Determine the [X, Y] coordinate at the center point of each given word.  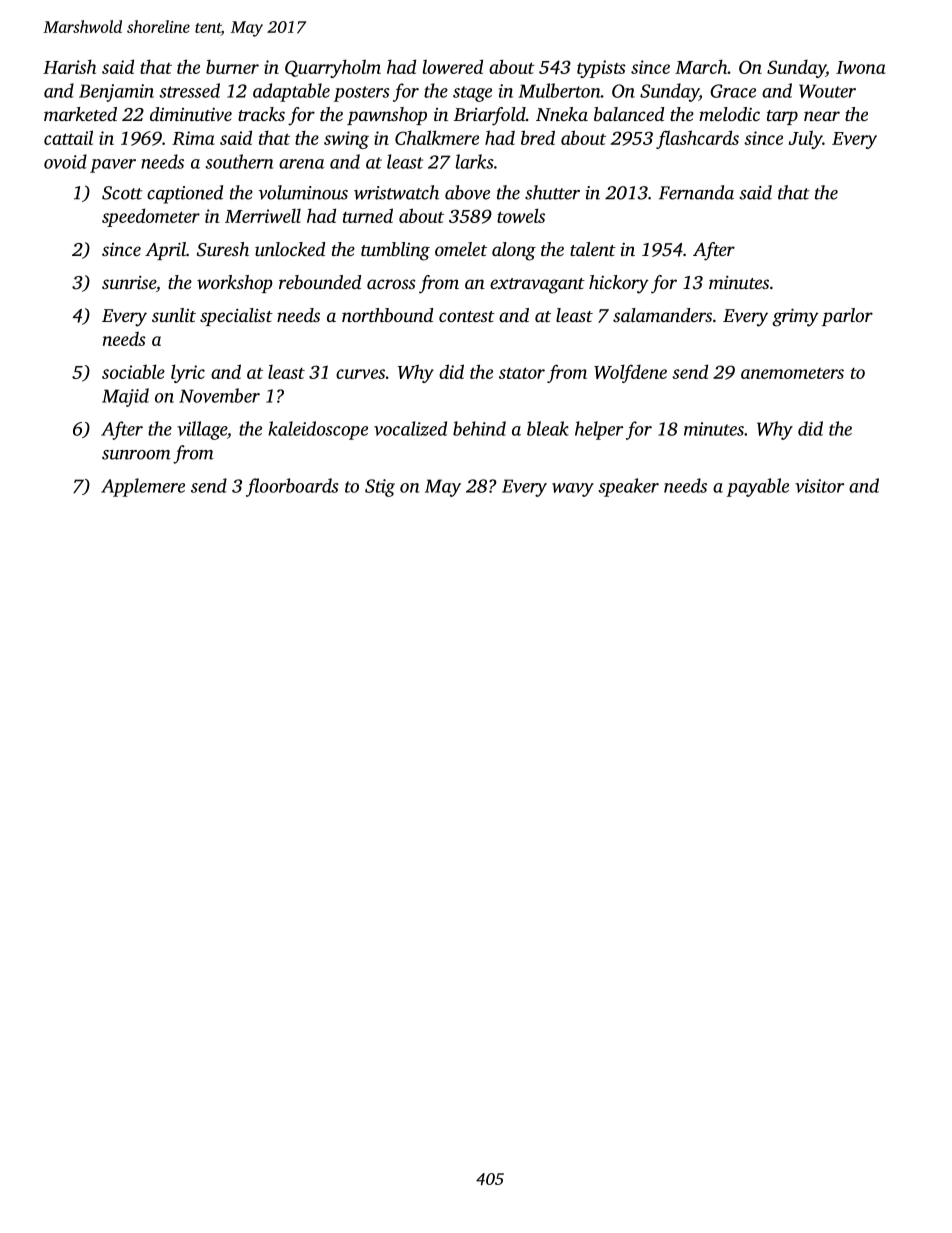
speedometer [151, 217]
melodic [729, 114]
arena [301, 164]
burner [232, 67]
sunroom [136, 455]
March [701, 66]
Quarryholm [333, 68]
